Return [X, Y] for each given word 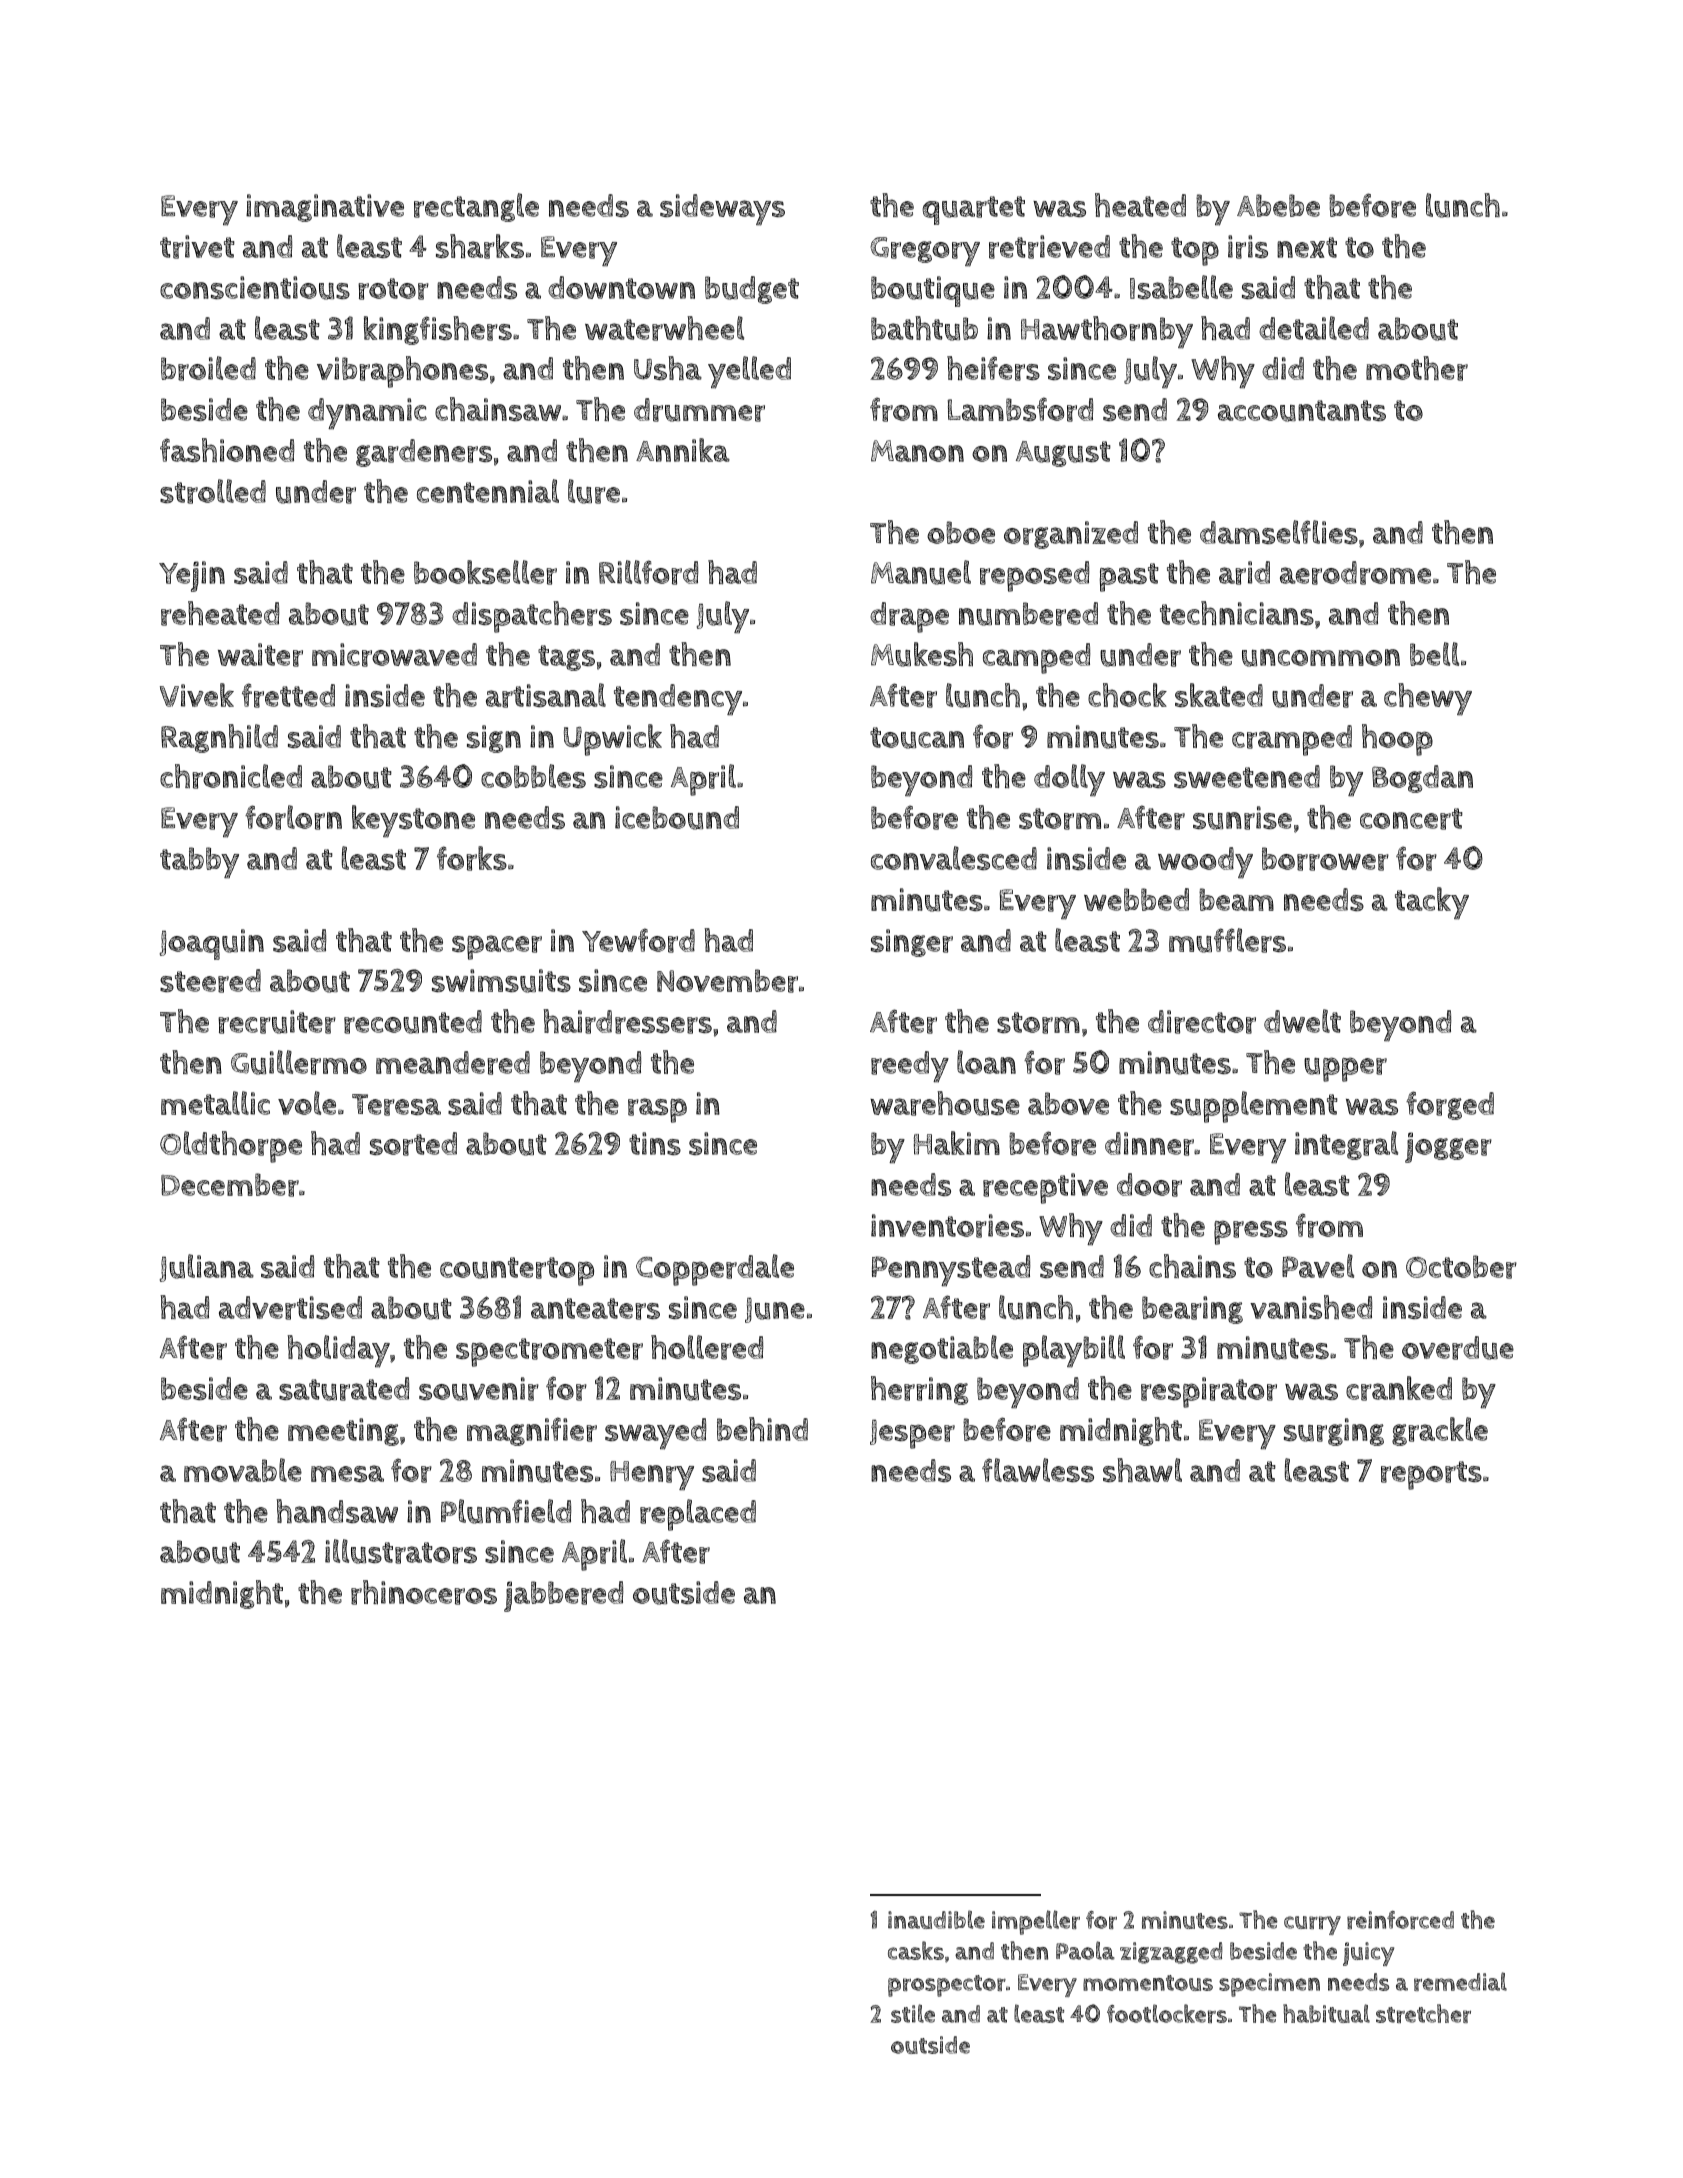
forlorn [293, 817]
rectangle [476, 207]
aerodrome [1355, 573]
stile [913, 2013]
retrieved [1049, 247]
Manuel [921, 572]
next [1307, 247]
